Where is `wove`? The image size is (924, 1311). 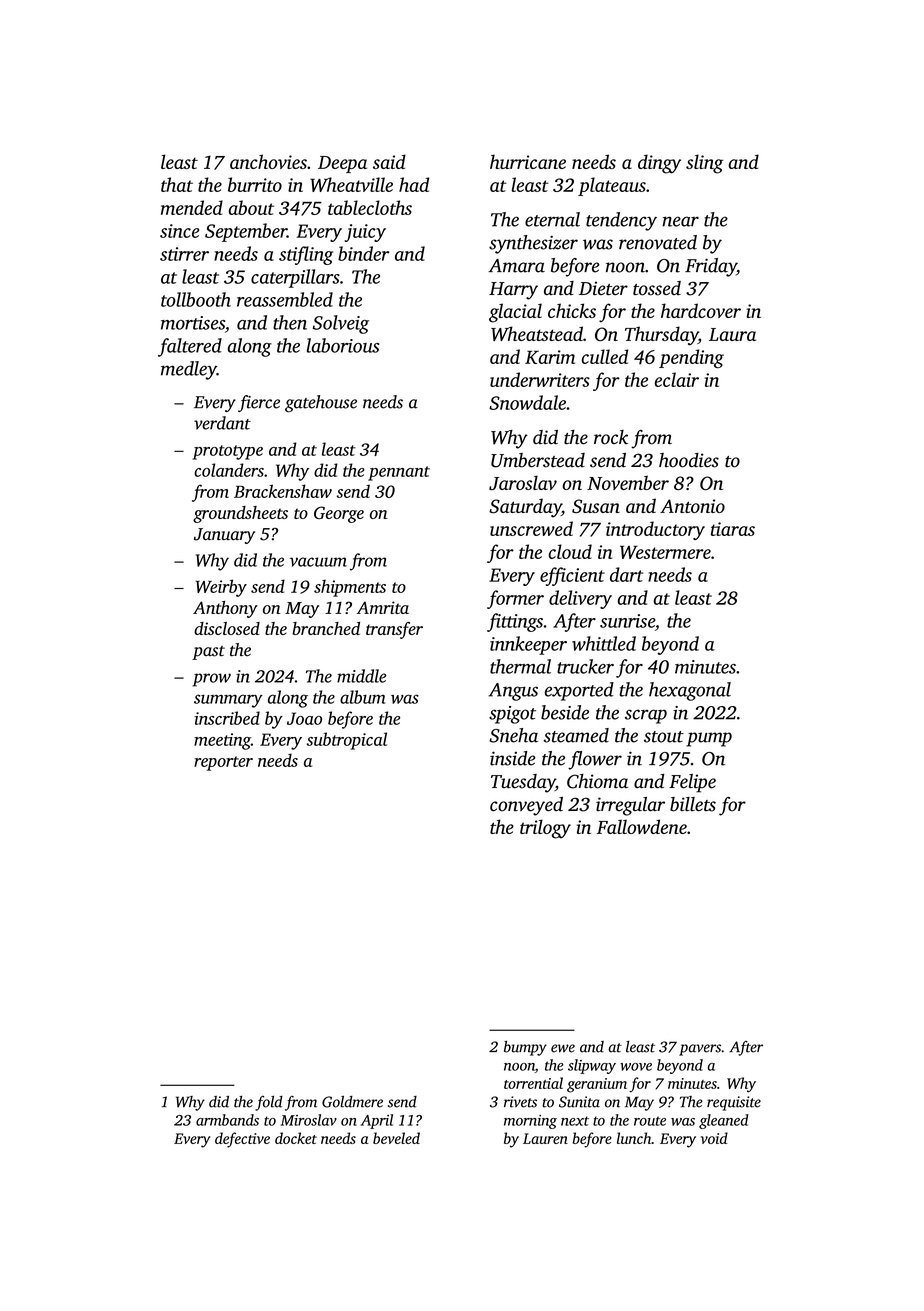
wove is located at coordinates (636, 1067).
